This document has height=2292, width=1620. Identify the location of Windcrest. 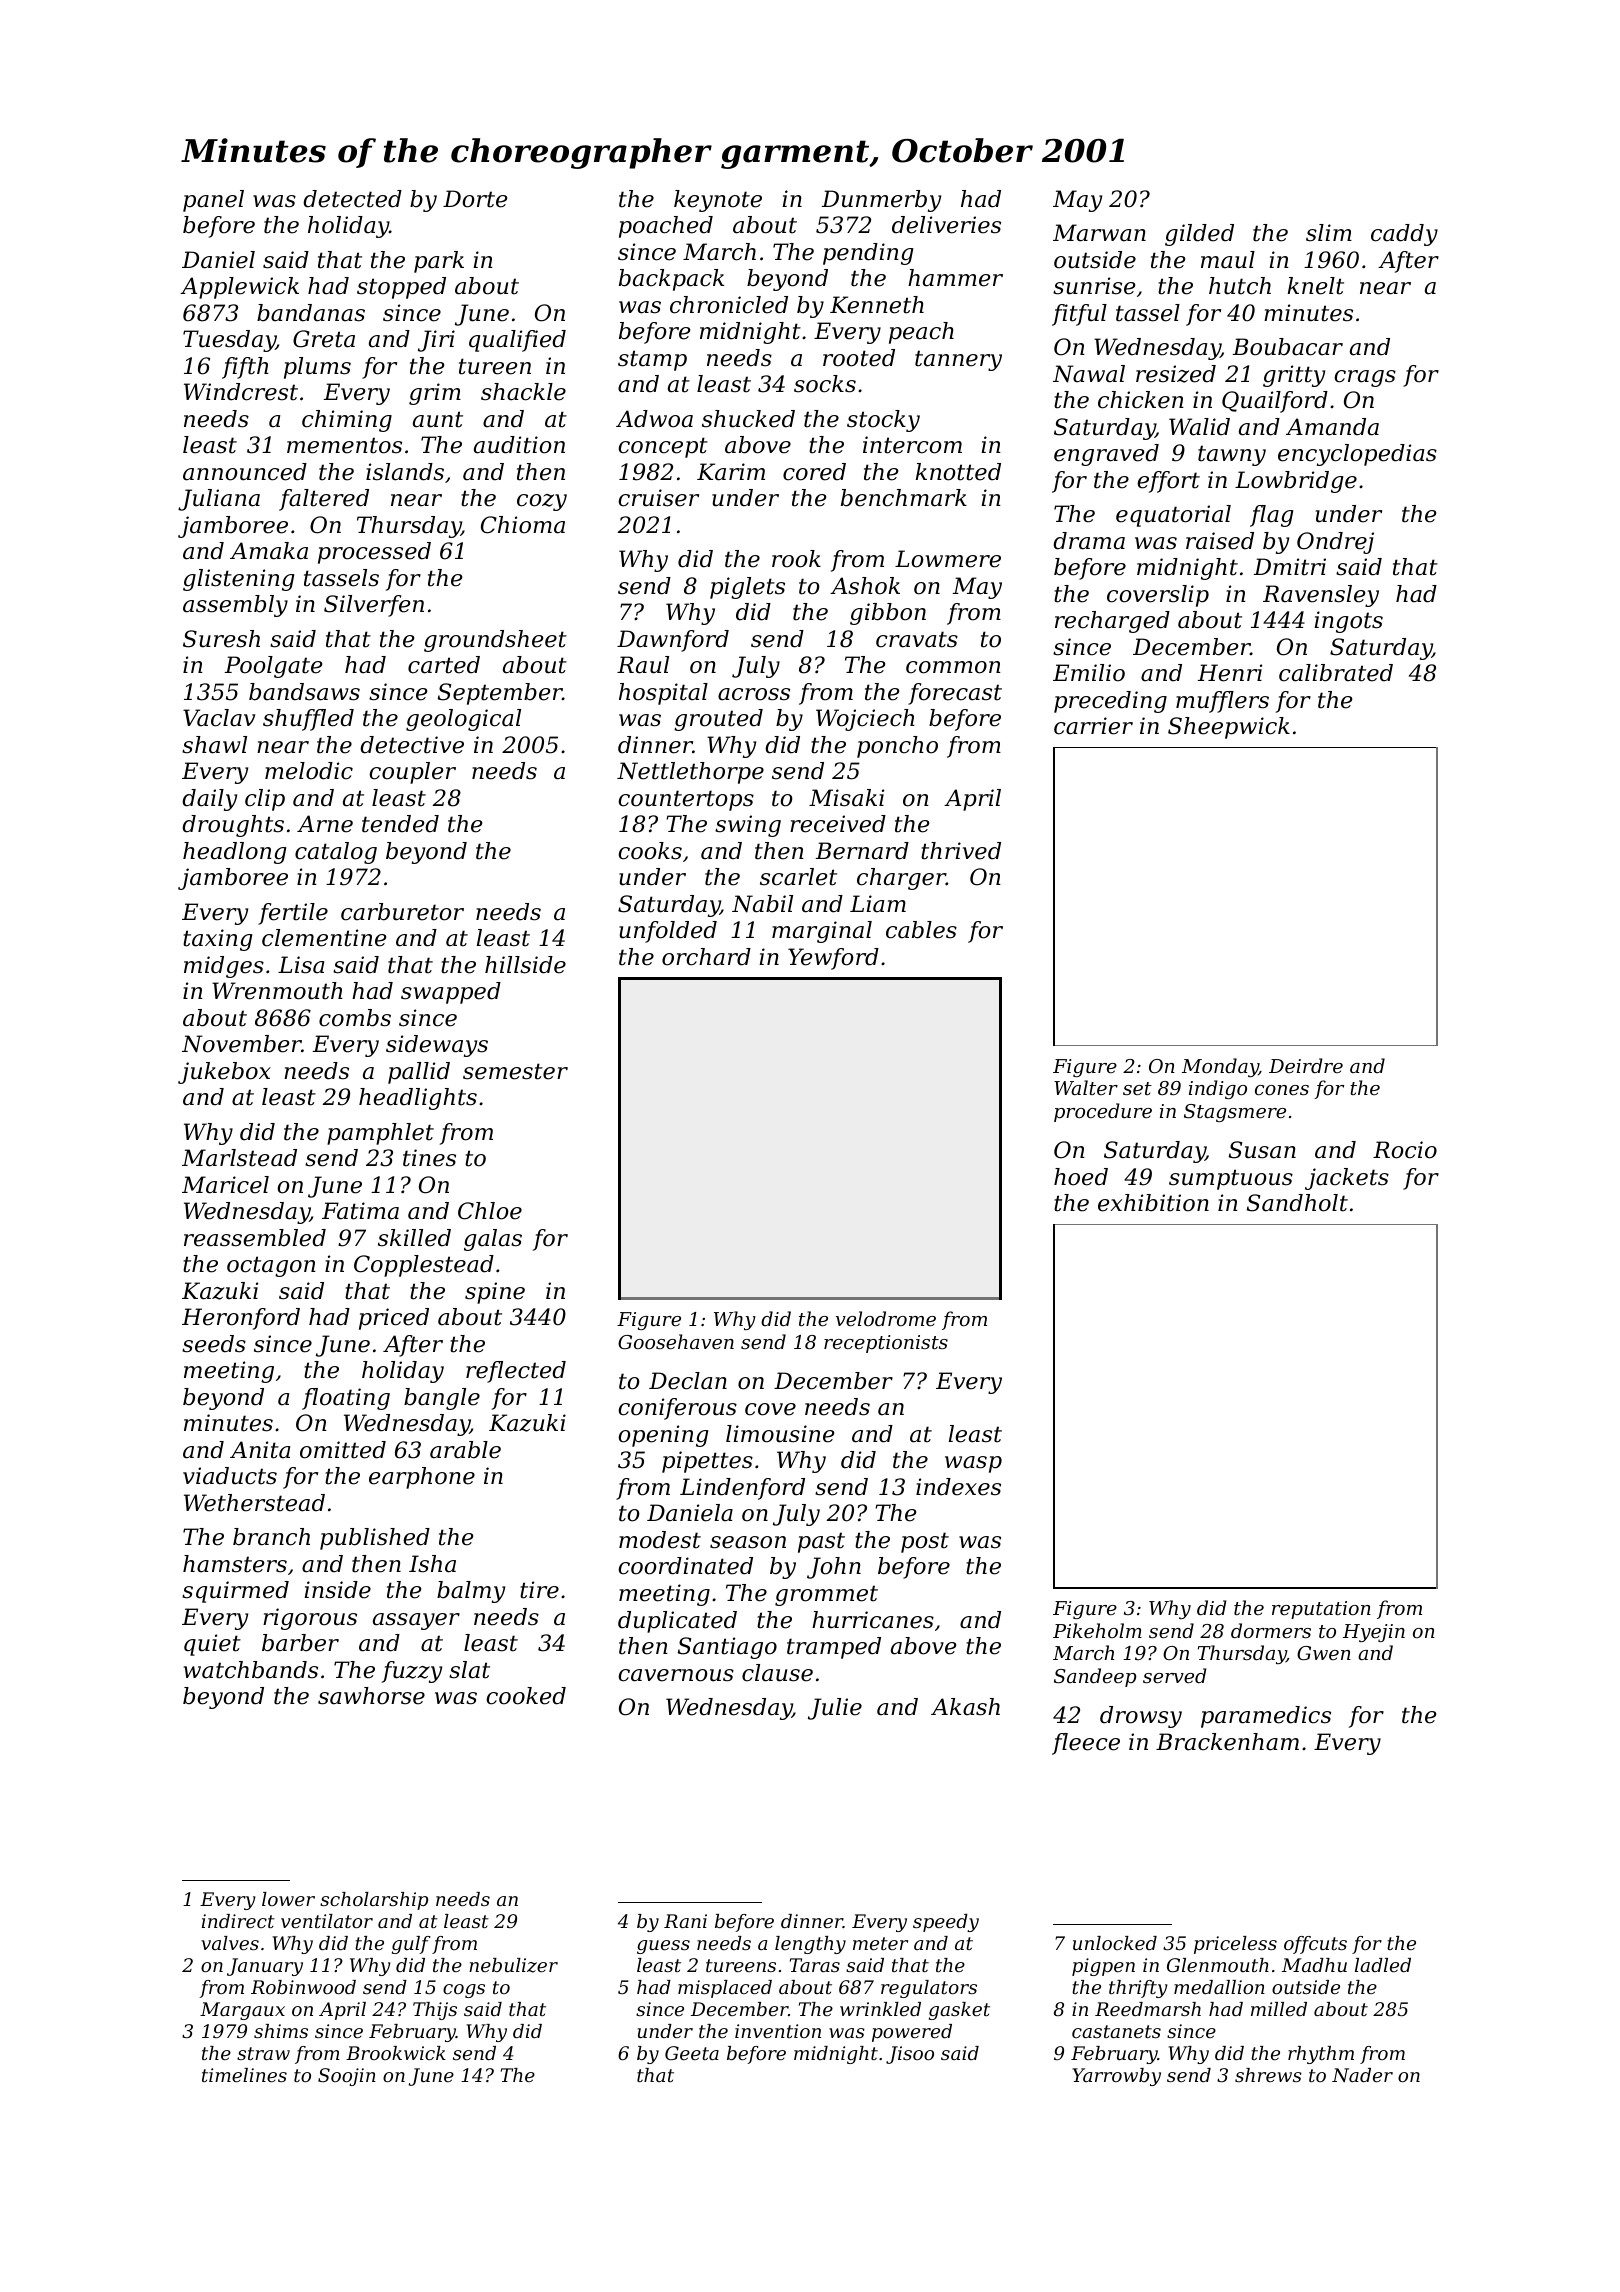
(241, 392).
